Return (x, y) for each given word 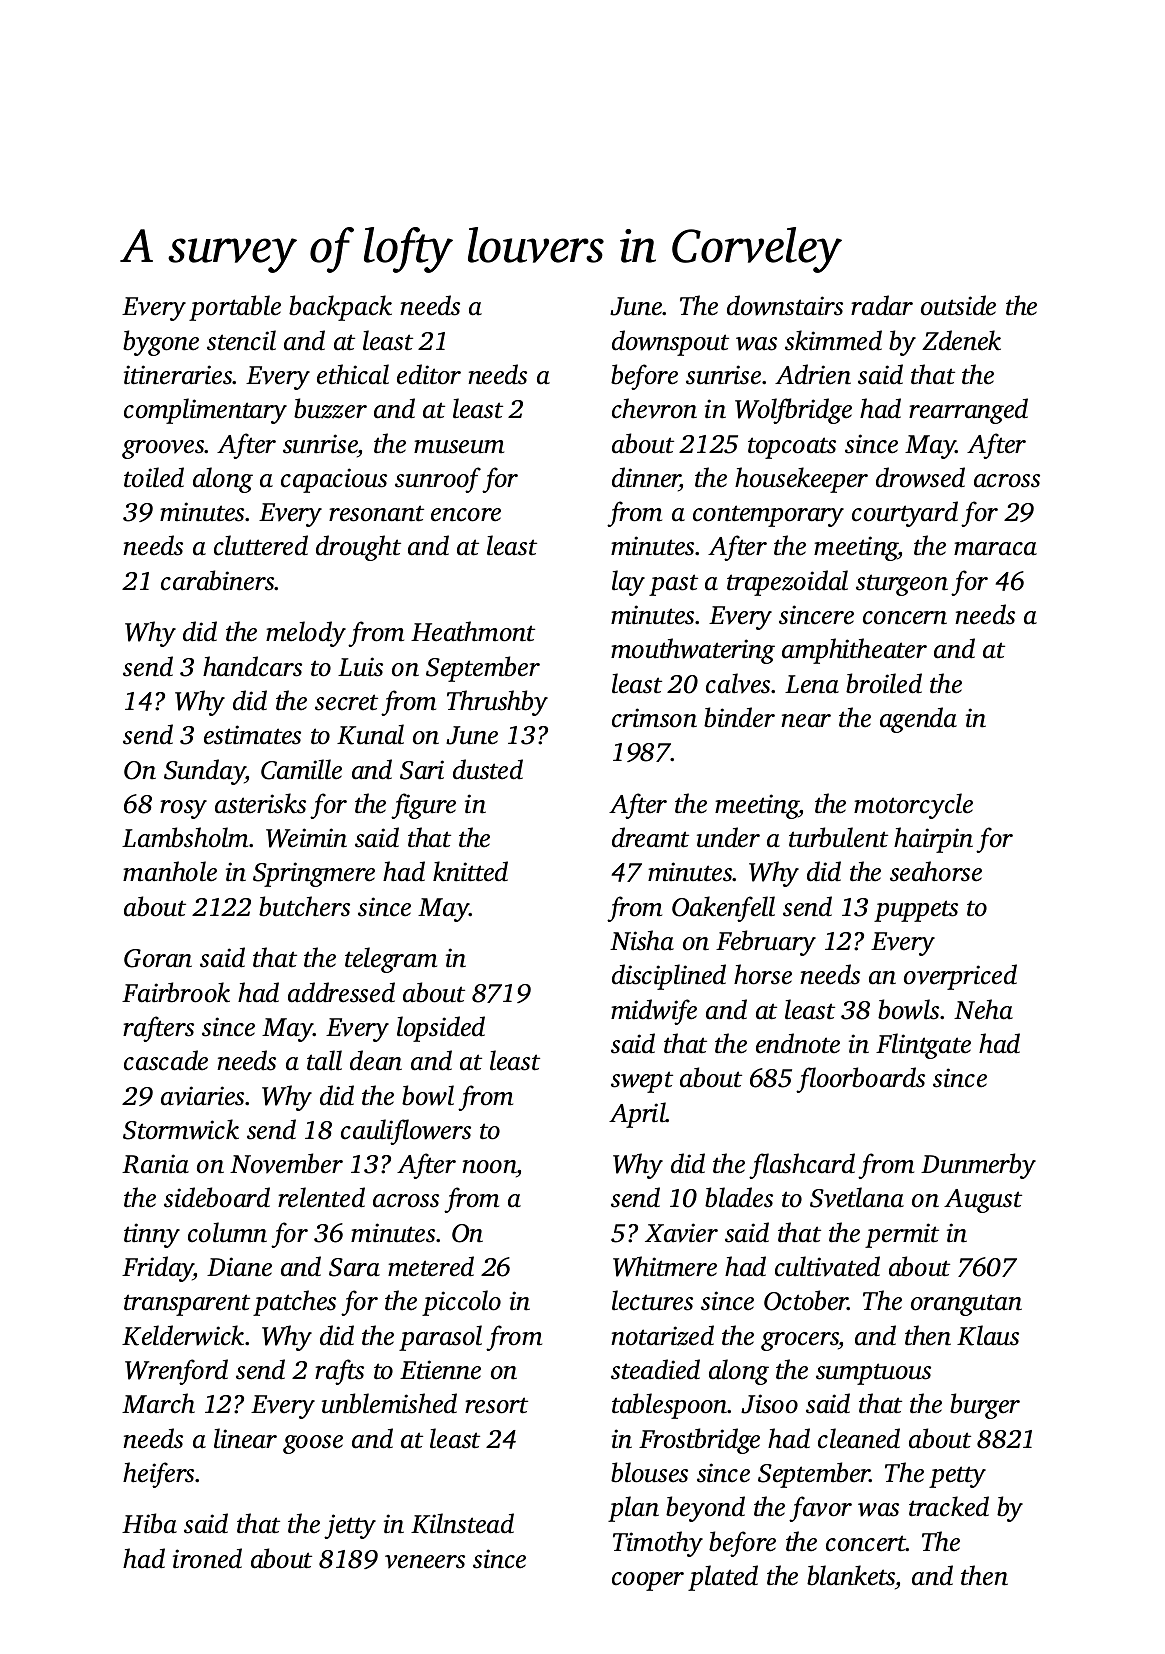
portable (235, 308)
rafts (339, 1372)
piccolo (461, 1303)
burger (985, 1406)
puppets (916, 911)
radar (882, 305)
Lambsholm (185, 837)
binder (739, 717)
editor (429, 374)
